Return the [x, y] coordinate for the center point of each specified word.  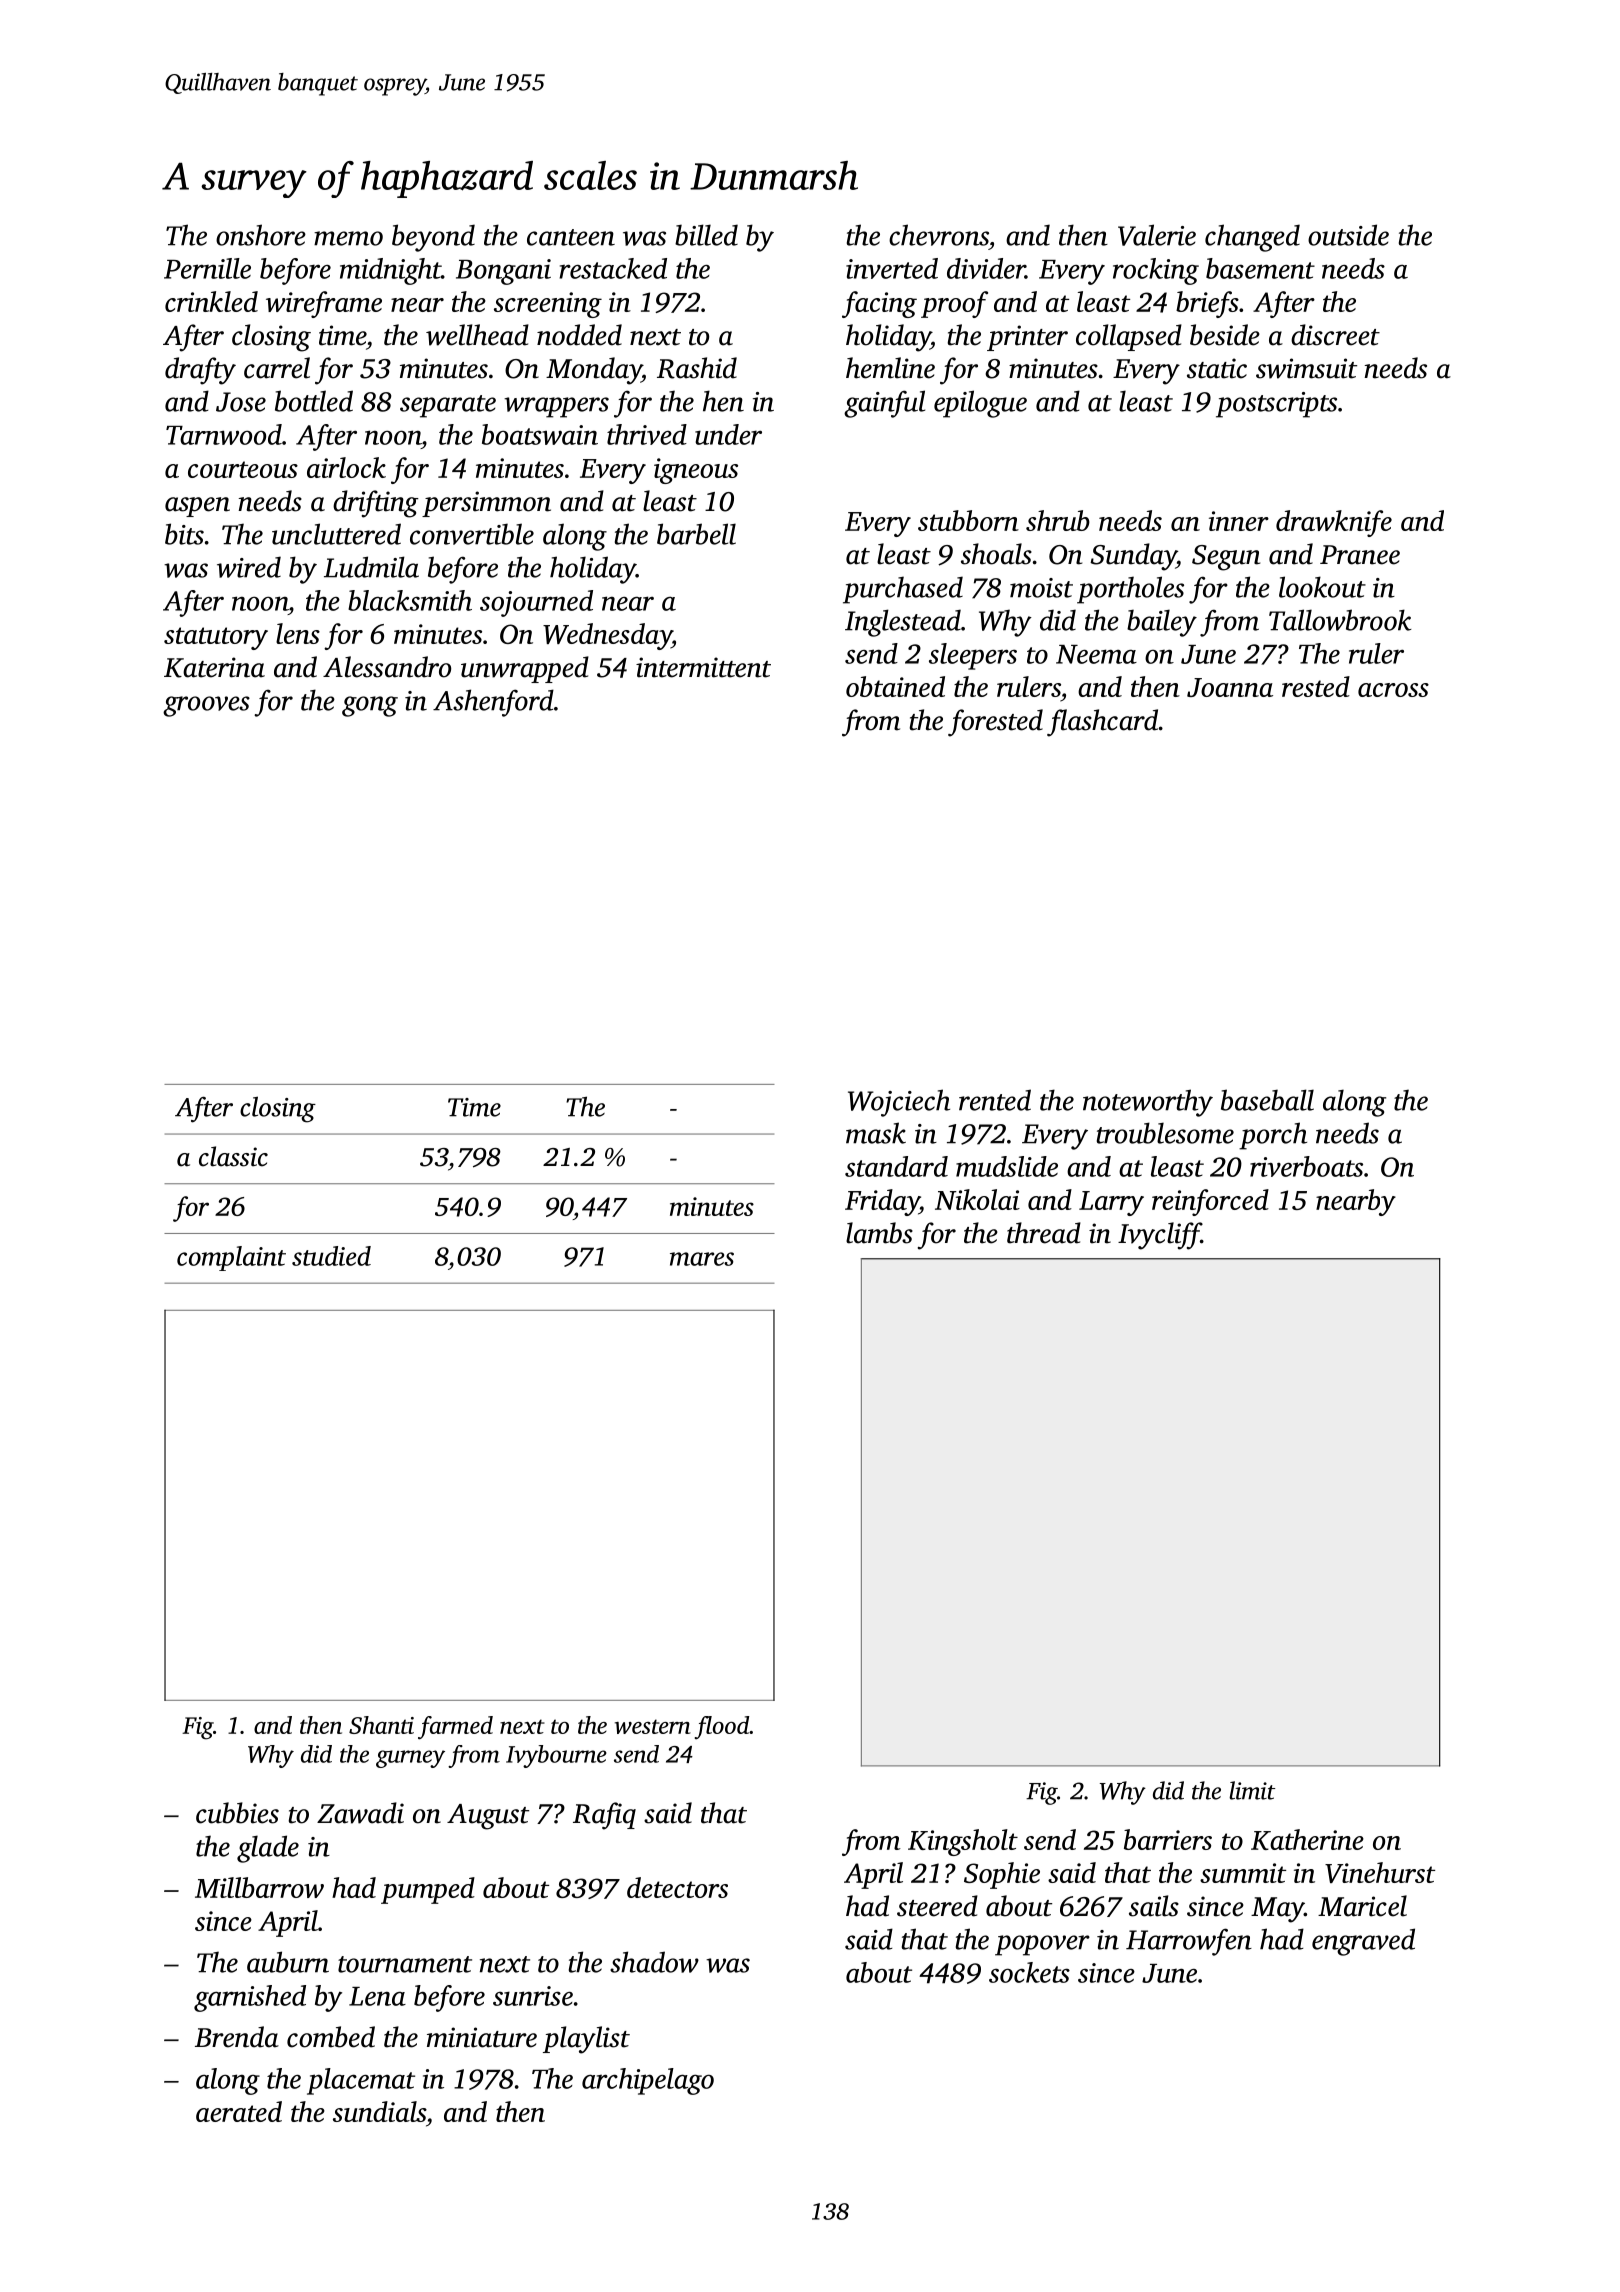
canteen [571, 237]
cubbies [237, 1813]
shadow [654, 1962]
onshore [261, 235]
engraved [1363, 1942]
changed [1252, 238]
